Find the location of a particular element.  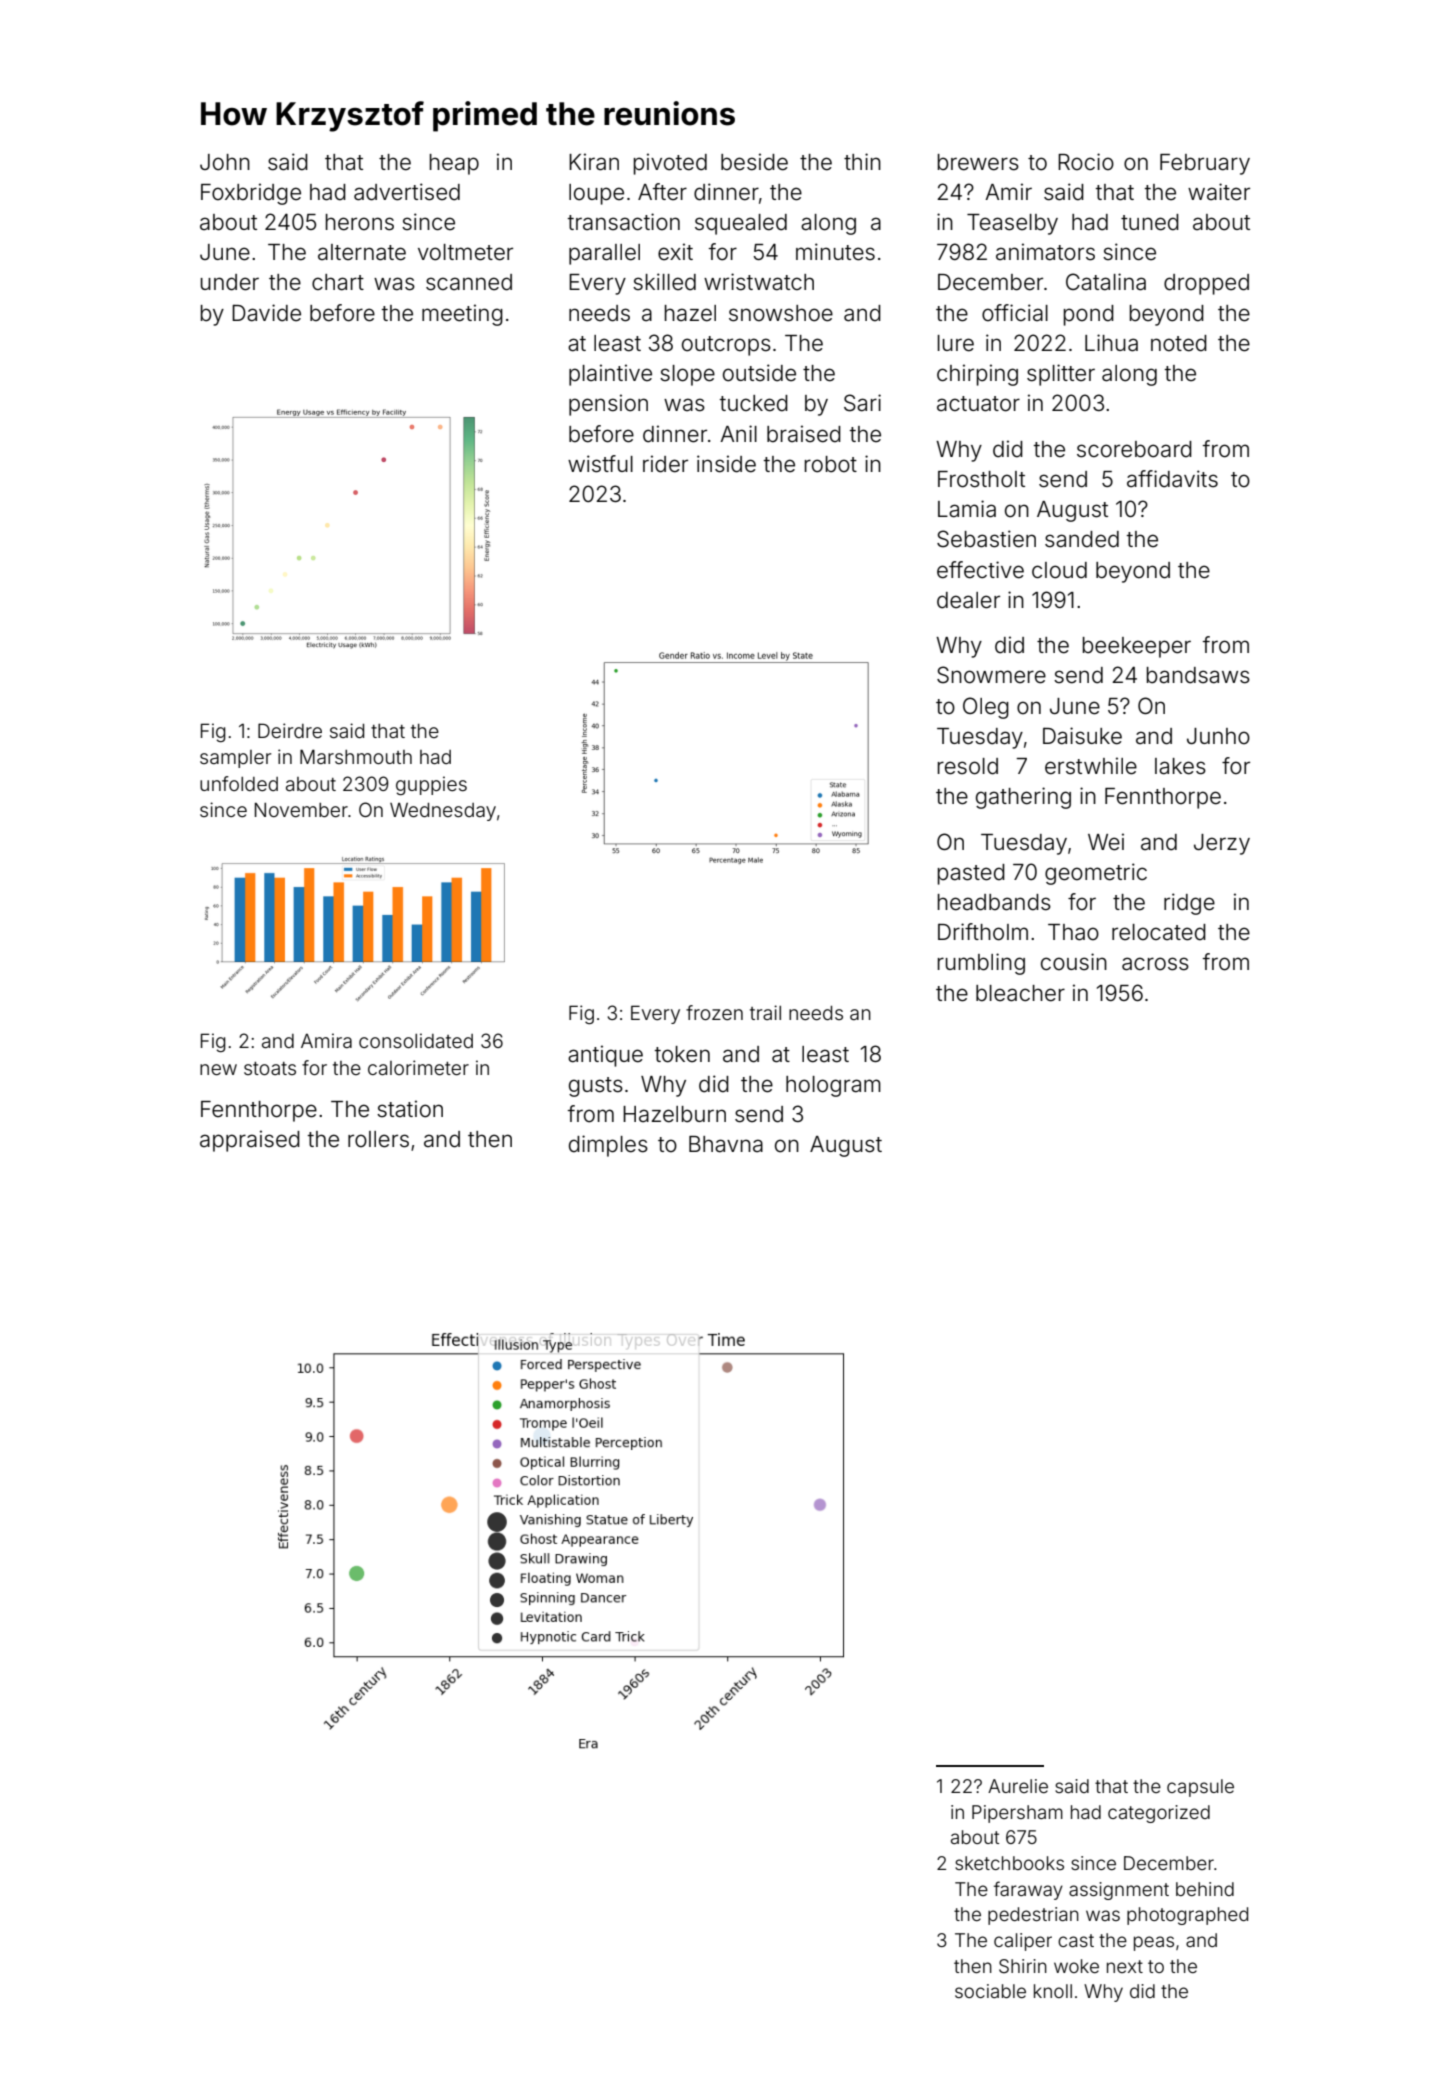

Shirin is located at coordinates (1023, 1966).
